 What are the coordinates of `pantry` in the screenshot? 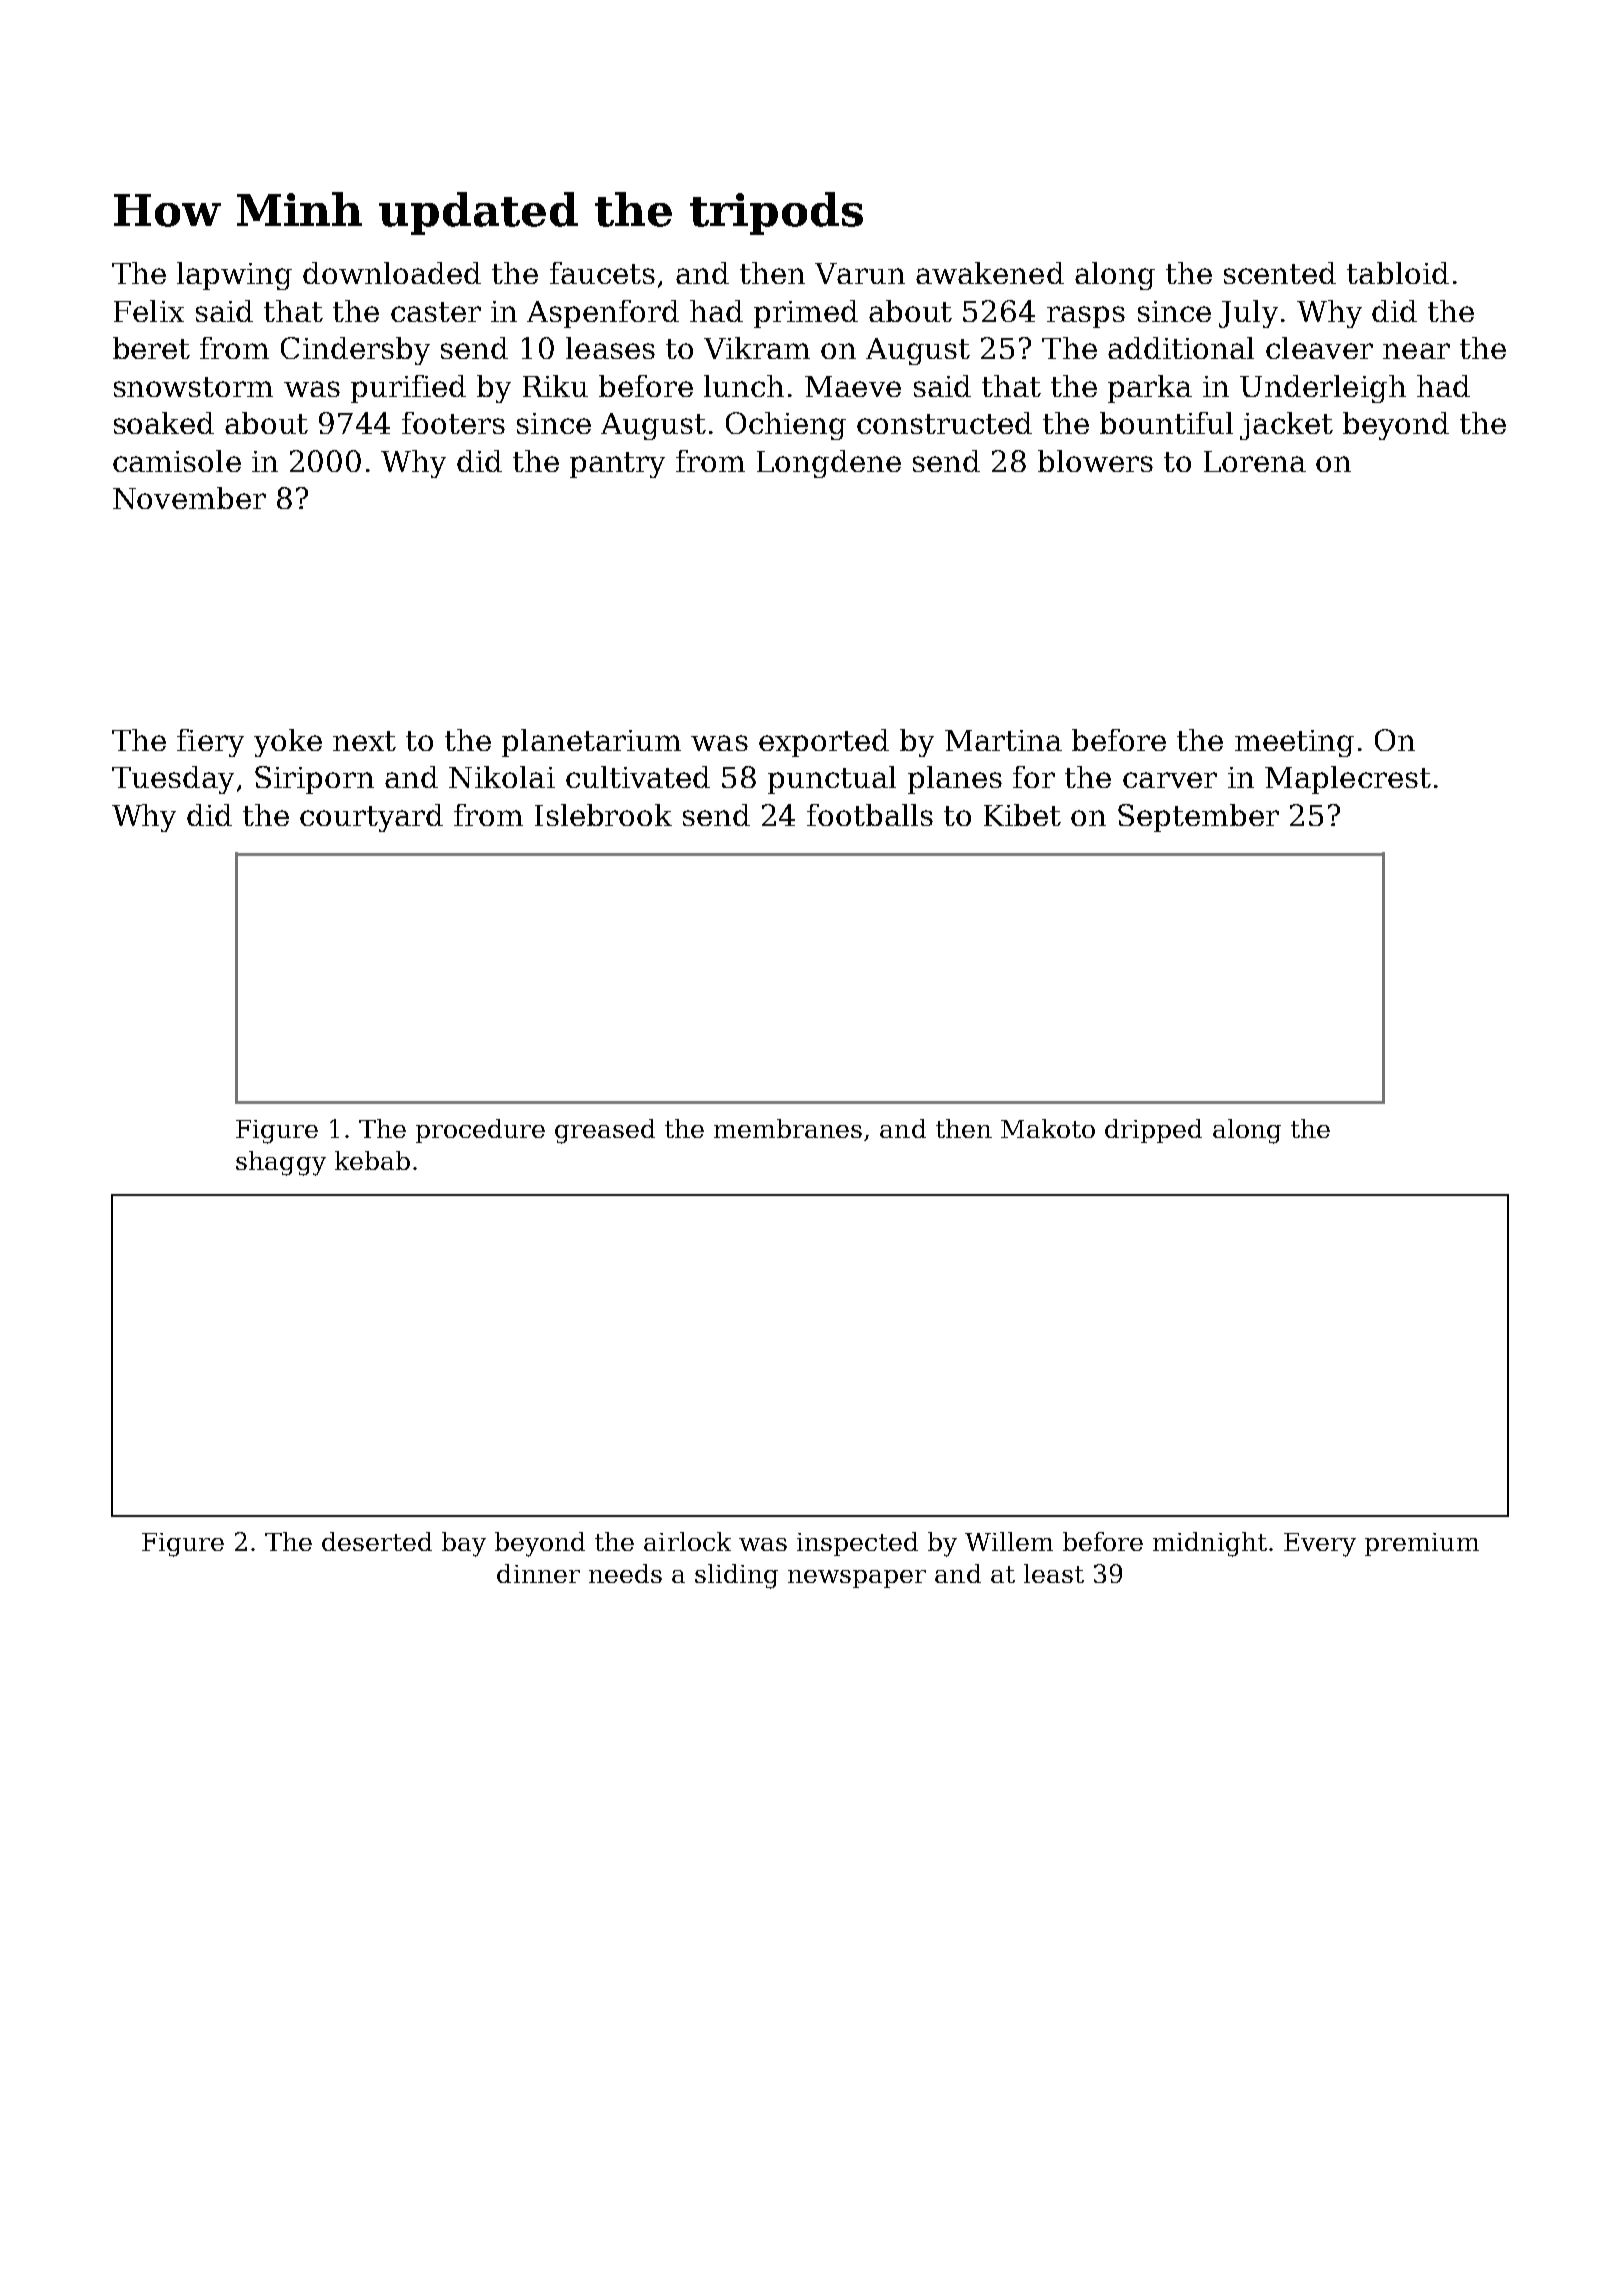 It's located at (617, 465).
